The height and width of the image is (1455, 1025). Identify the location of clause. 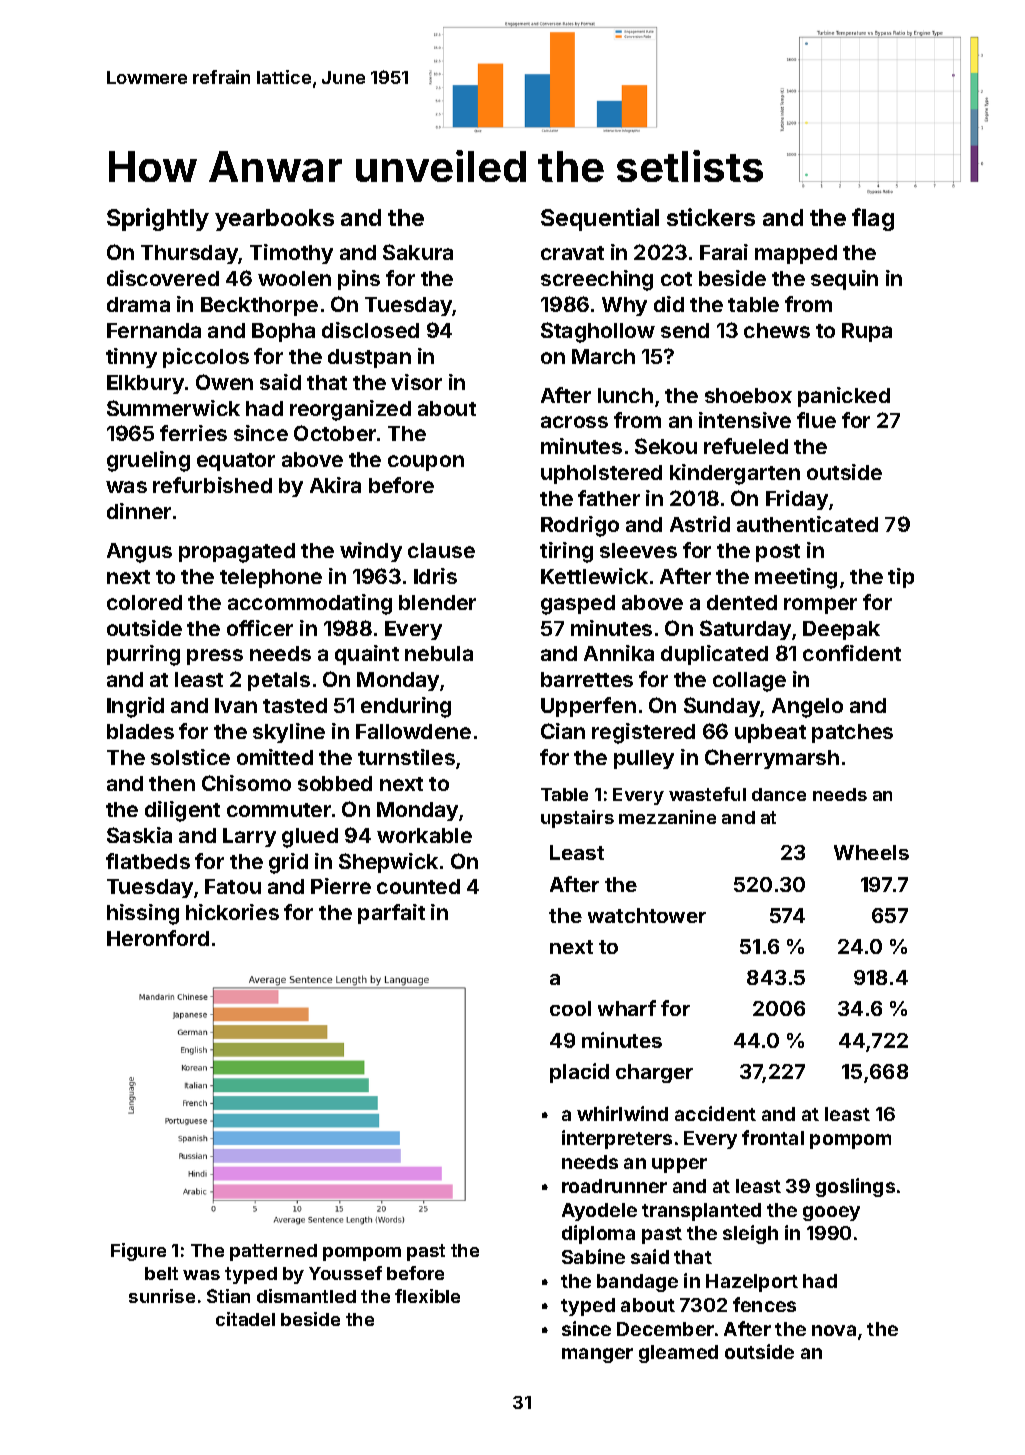
(441, 550).
